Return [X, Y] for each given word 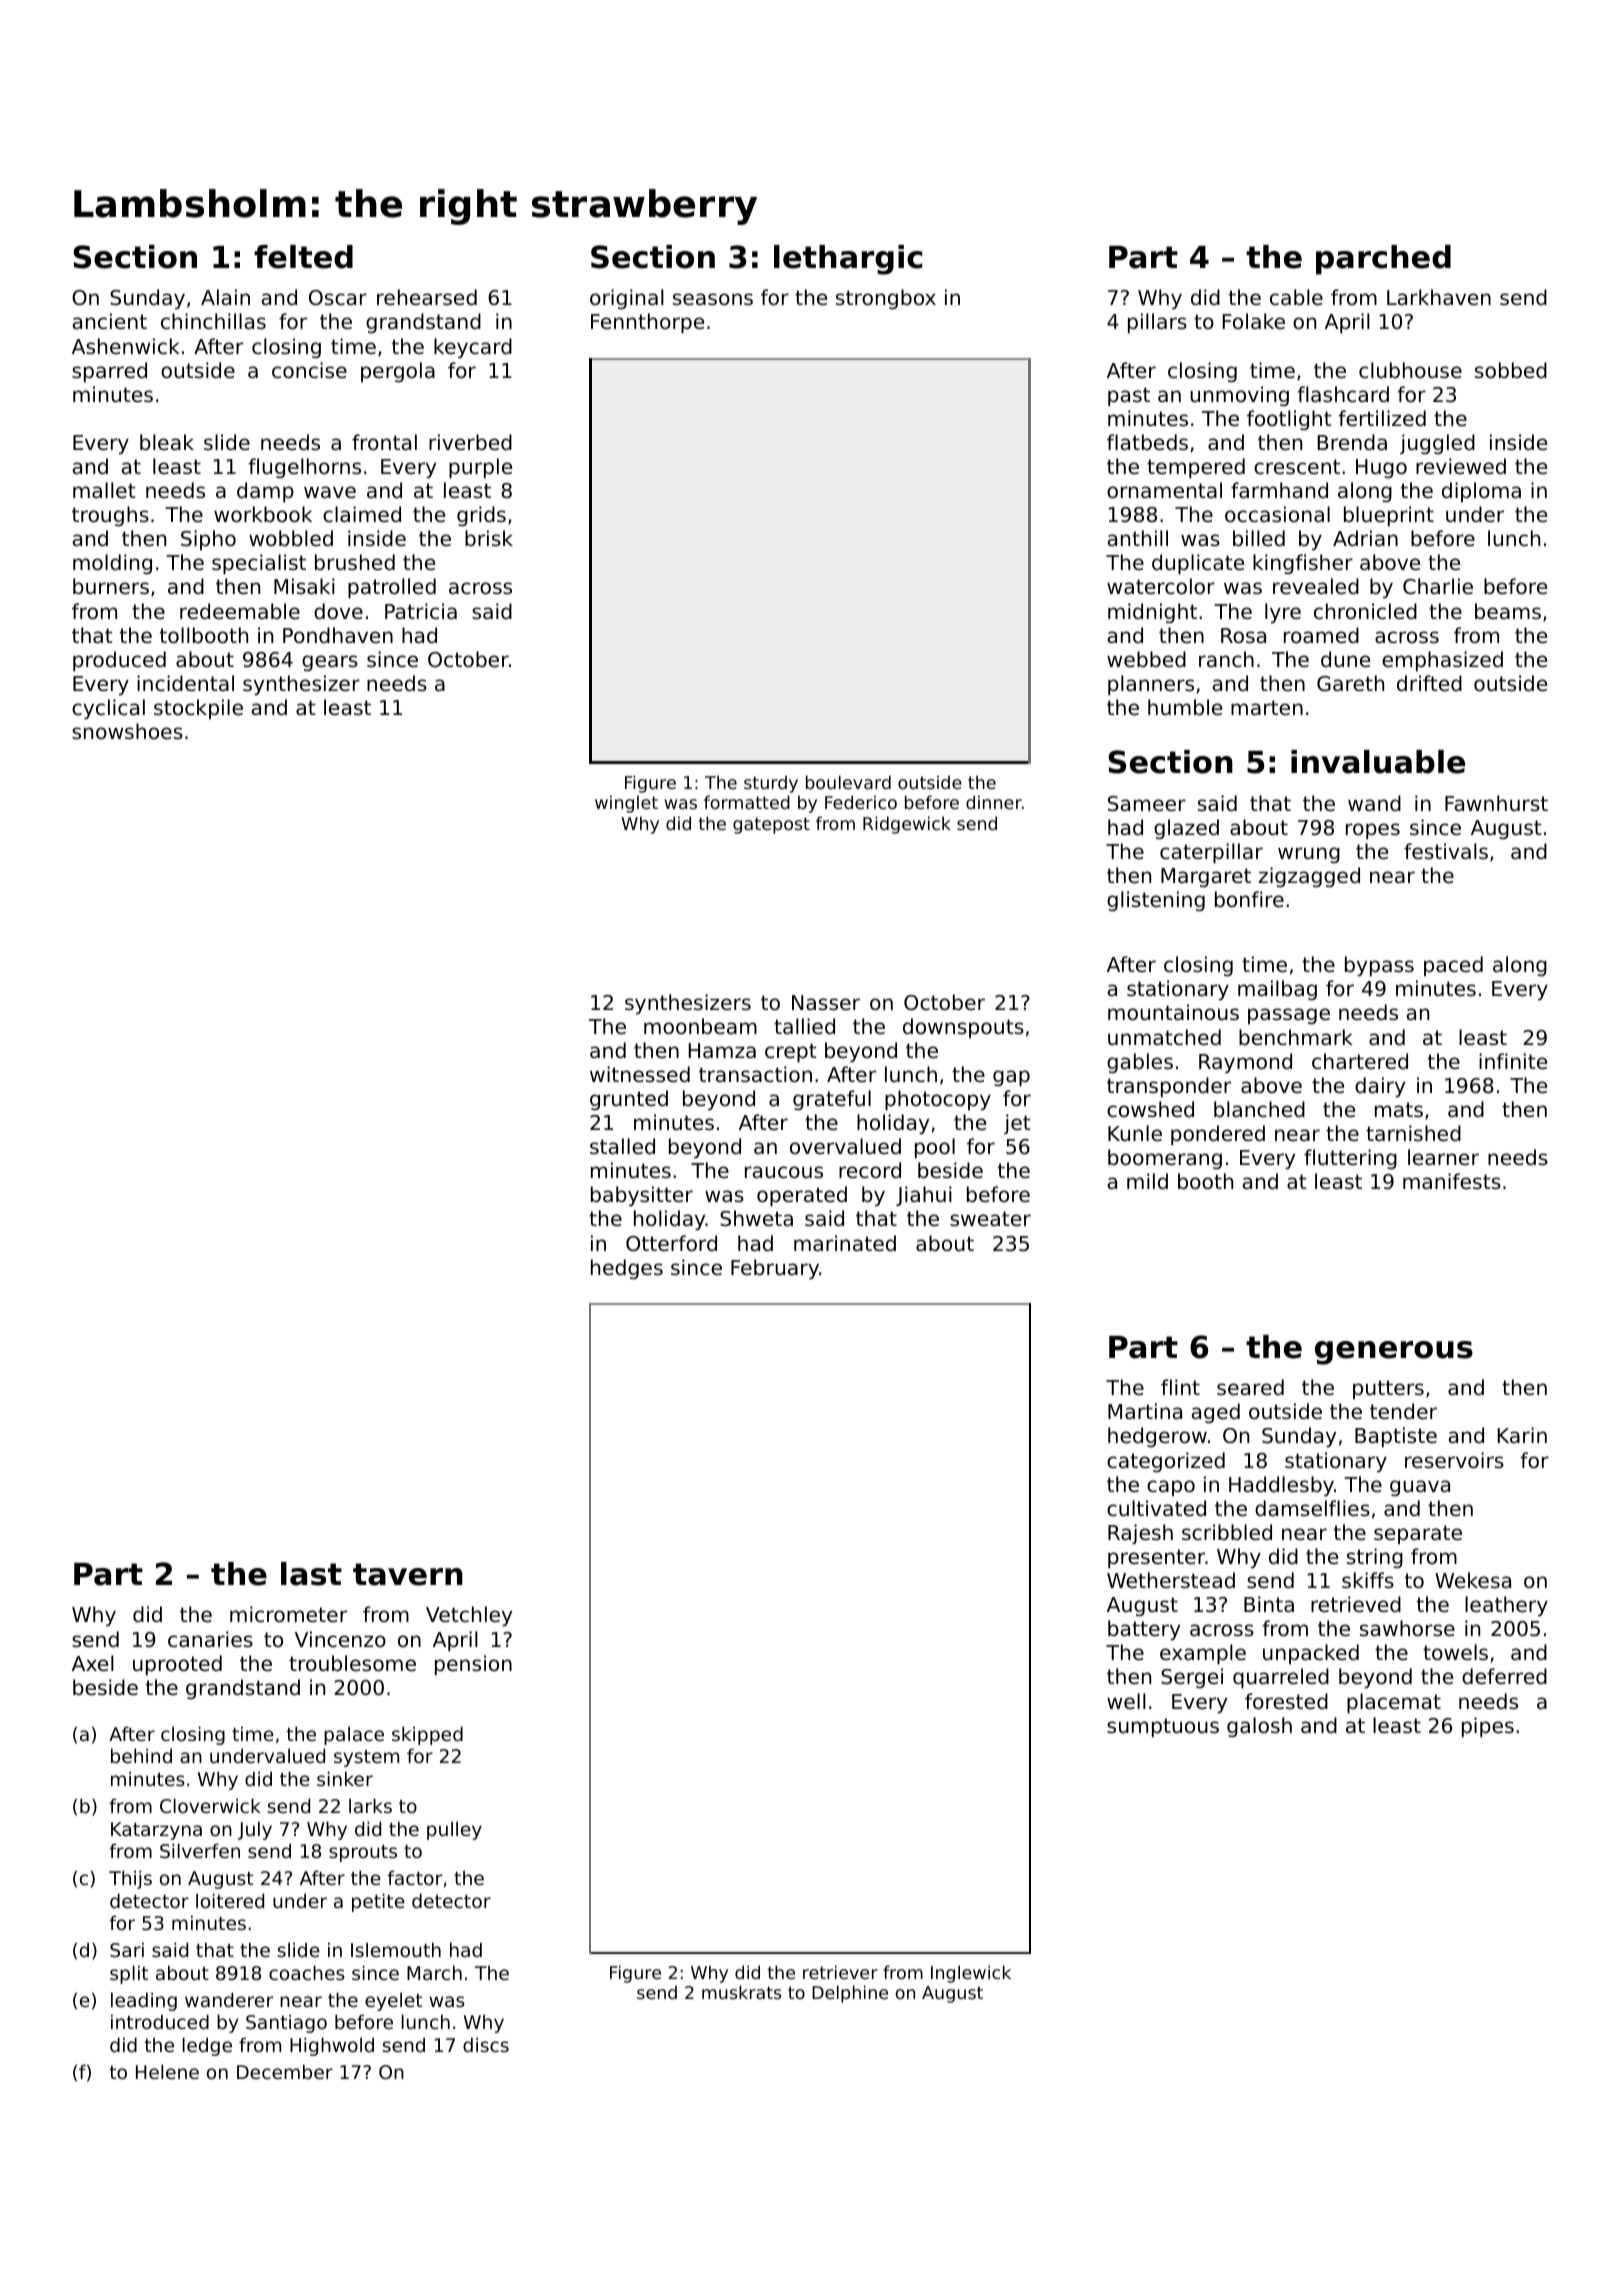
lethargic [848, 260]
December [285, 2071]
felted [303, 257]
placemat [1394, 1703]
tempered [1196, 468]
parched [1383, 260]
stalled [622, 1146]
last [311, 1574]
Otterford [671, 1243]
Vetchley [469, 1616]
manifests [1452, 1181]
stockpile [198, 709]
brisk [489, 538]
